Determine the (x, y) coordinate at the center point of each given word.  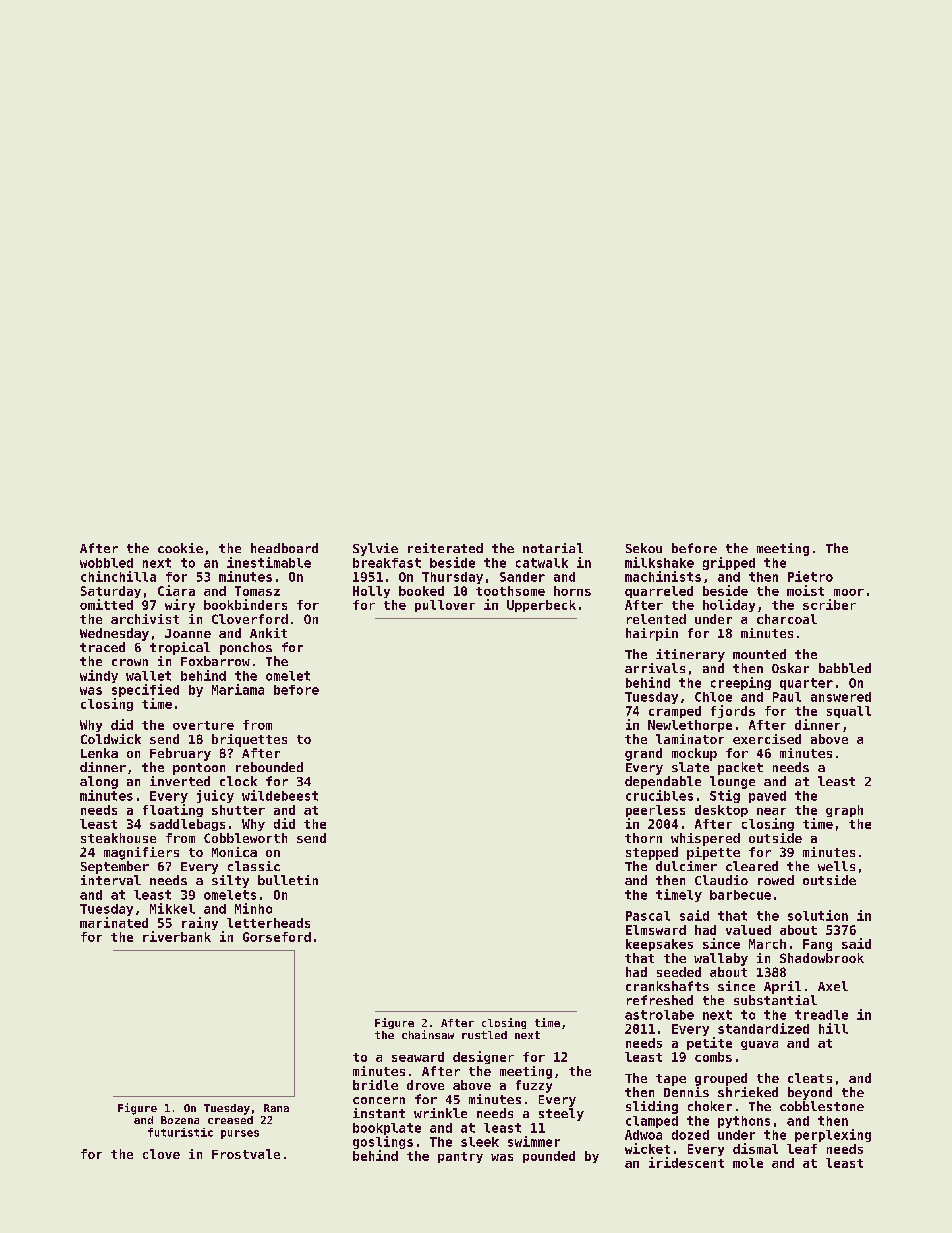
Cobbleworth (245, 838)
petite (709, 1043)
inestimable (269, 562)
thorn (643, 838)
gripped (729, 563)
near (771, 811)
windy (99, 676)
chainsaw (428, 1034)
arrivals (655, 668)
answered (841, 697)
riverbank (177, 936)
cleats (810, 1078)
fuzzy (534, 1086)
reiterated (445, 548)
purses (240, 1134)
